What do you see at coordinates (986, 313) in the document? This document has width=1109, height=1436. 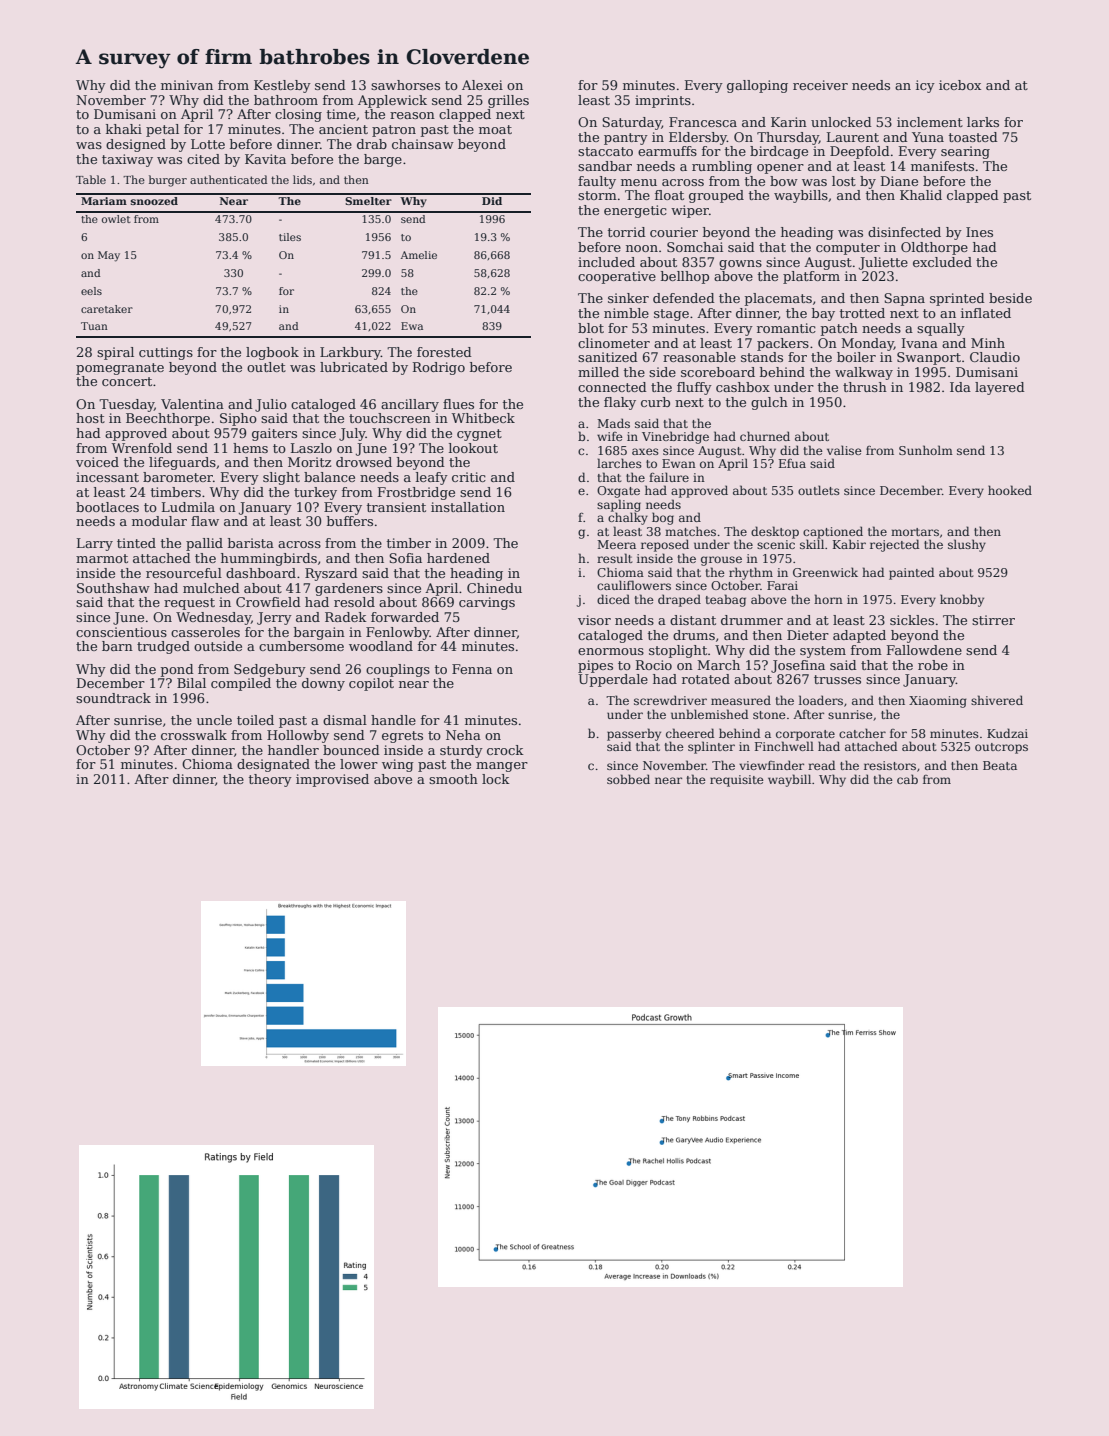 I see `inflated` at bounding box center [986, 313].
